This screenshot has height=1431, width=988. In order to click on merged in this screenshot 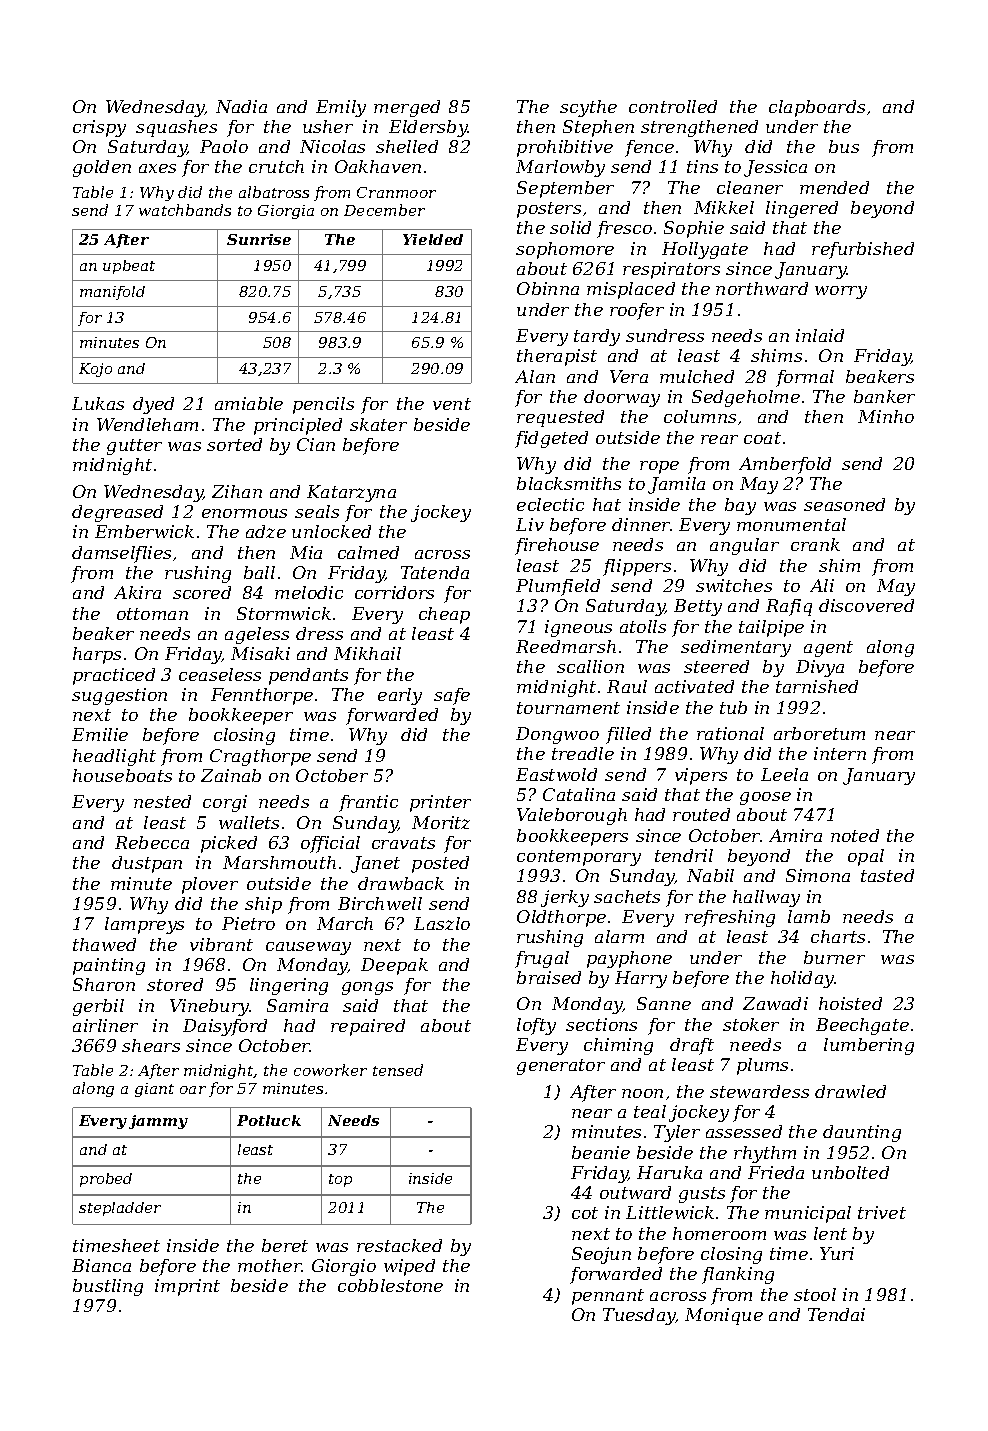, I will do `click(407, 108)`.
